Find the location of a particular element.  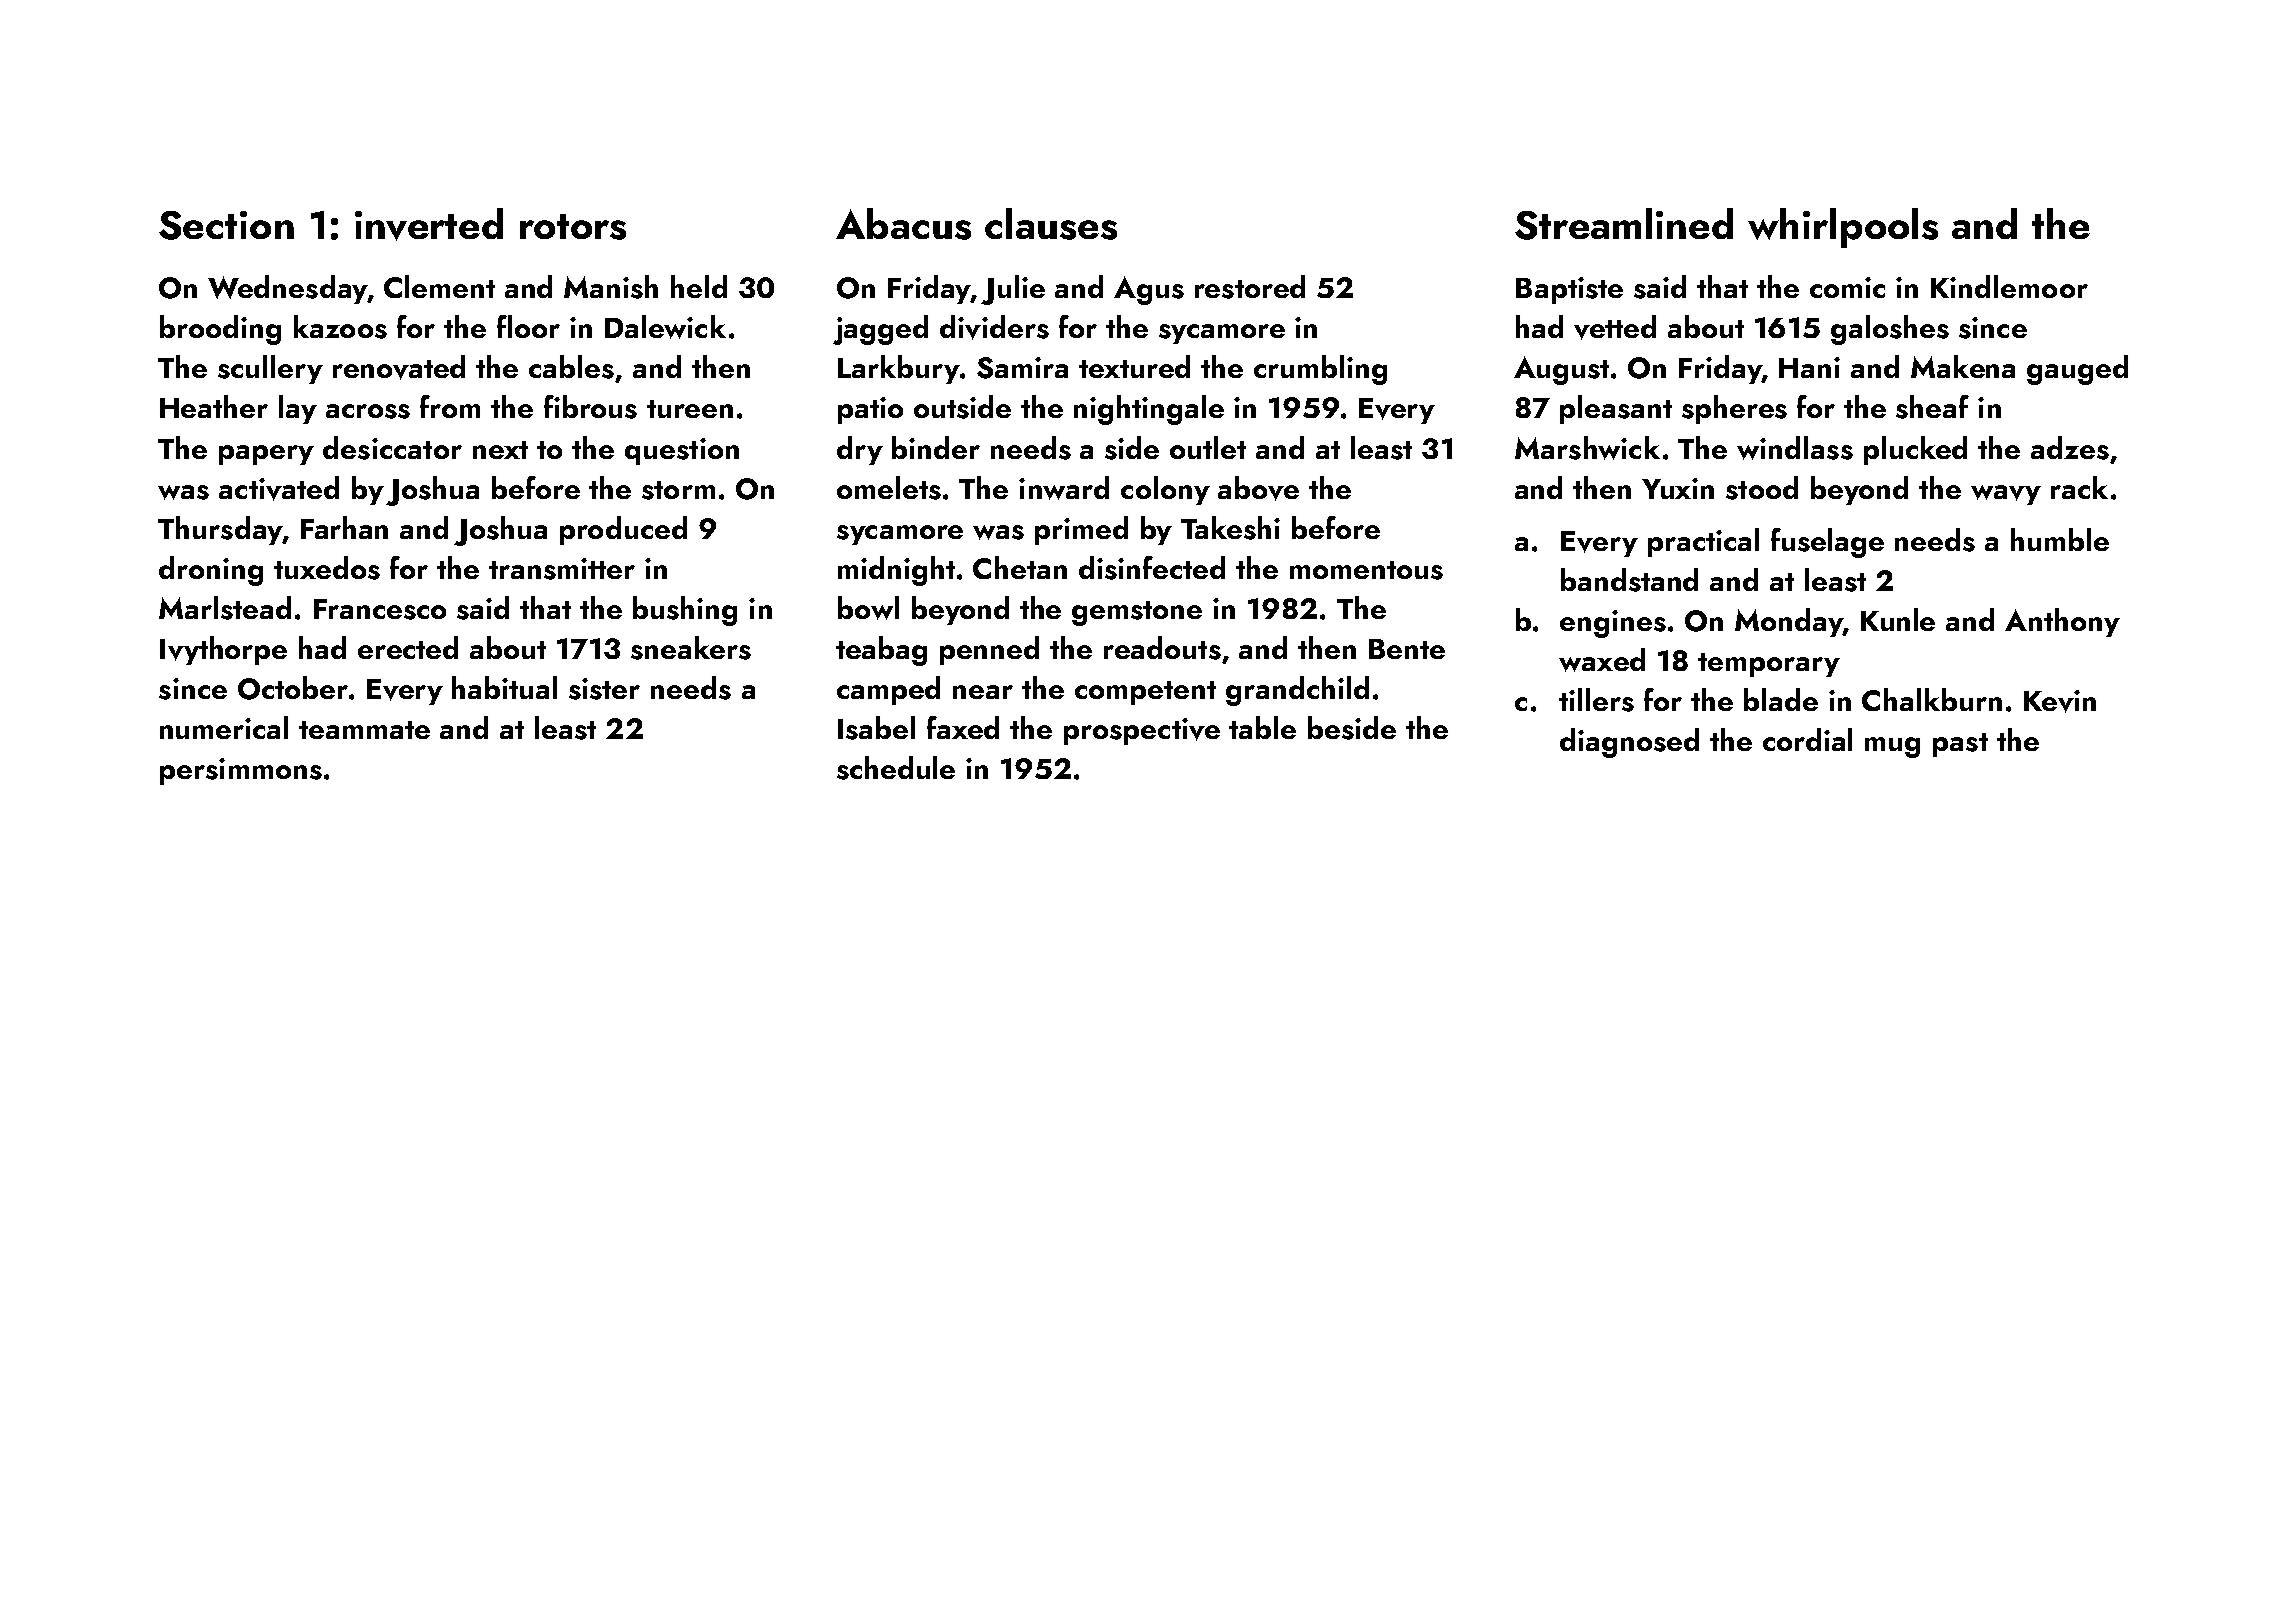

Kevin is located at coordinates (2060, 701).
